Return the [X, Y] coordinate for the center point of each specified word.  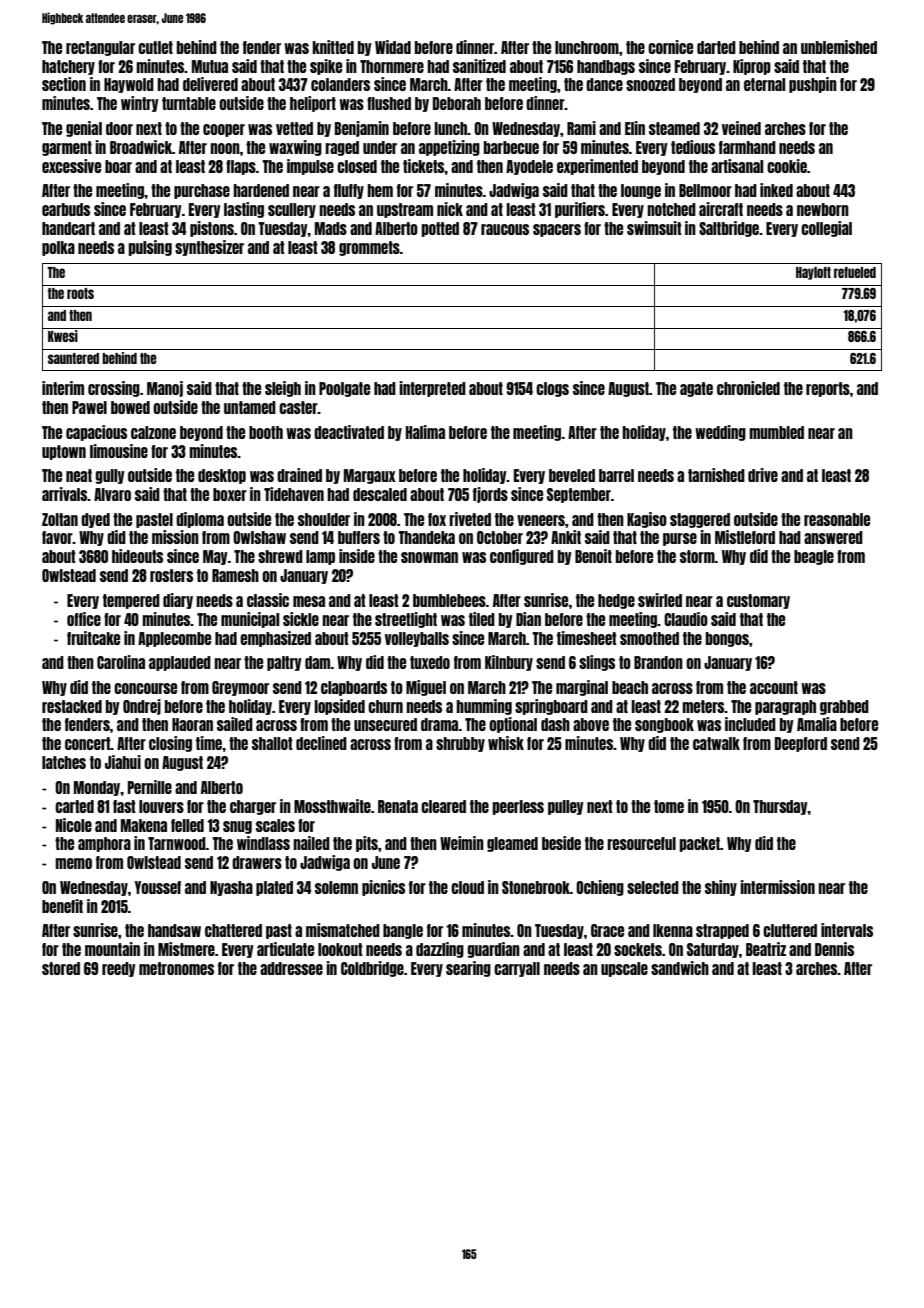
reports [828, 389]
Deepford [801, 744]
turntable [189, 103]
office [84, 619]
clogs [552, 389]
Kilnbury [509, 663]
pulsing [150, 248]
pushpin [813, 85]
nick [450, 209]
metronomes [176, 968]
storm [697, 556]
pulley [566, 807]
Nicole [74, 825]
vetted [294, 128]
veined [741, 128]
